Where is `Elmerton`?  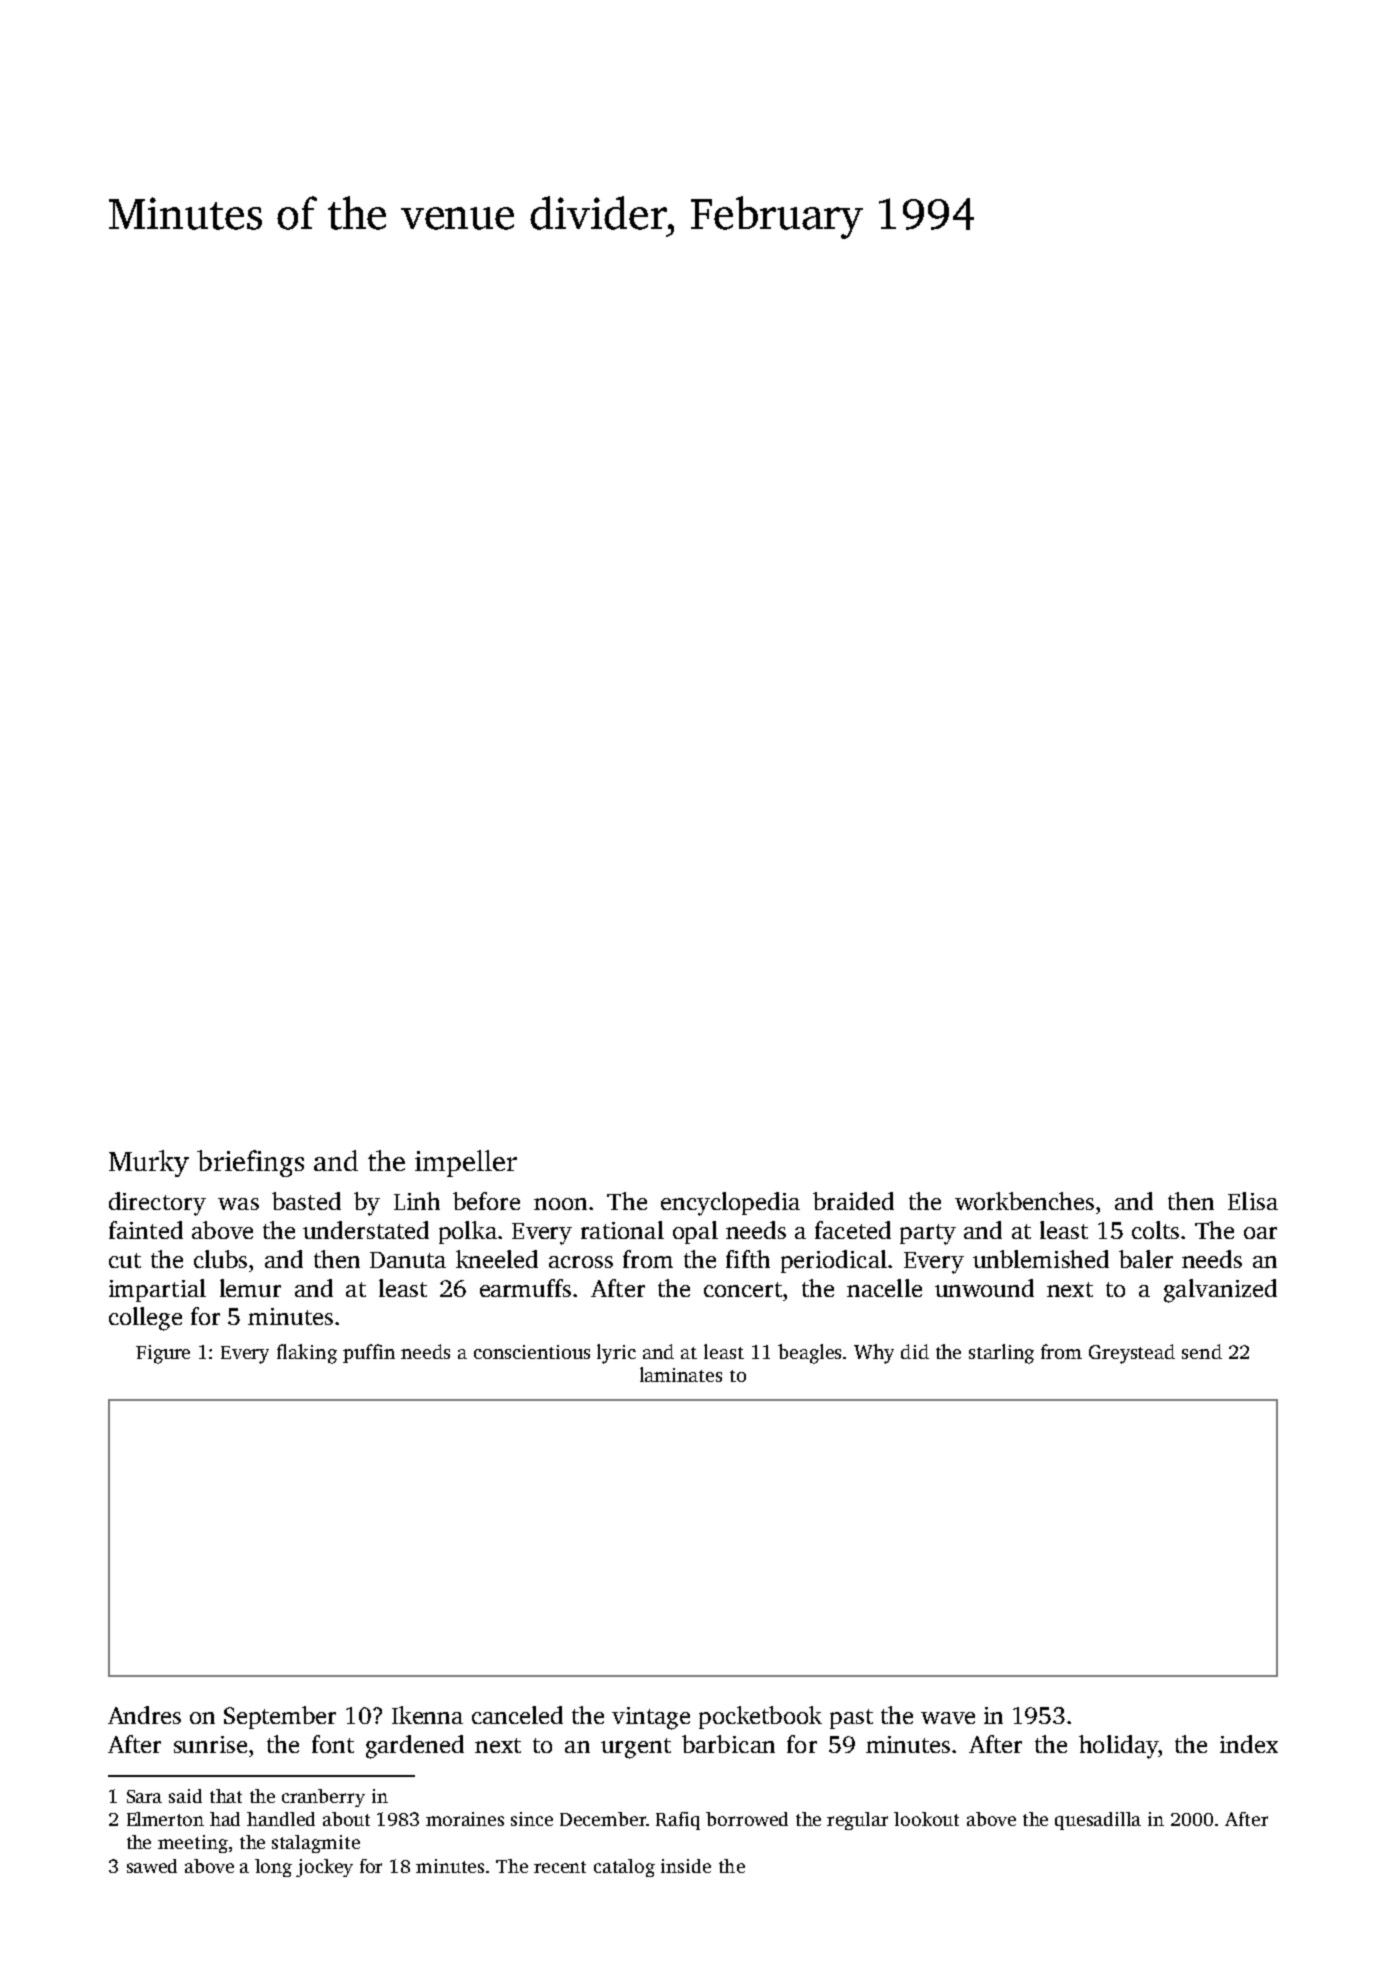 Elmerton is located at coordinates (165, 1819).
